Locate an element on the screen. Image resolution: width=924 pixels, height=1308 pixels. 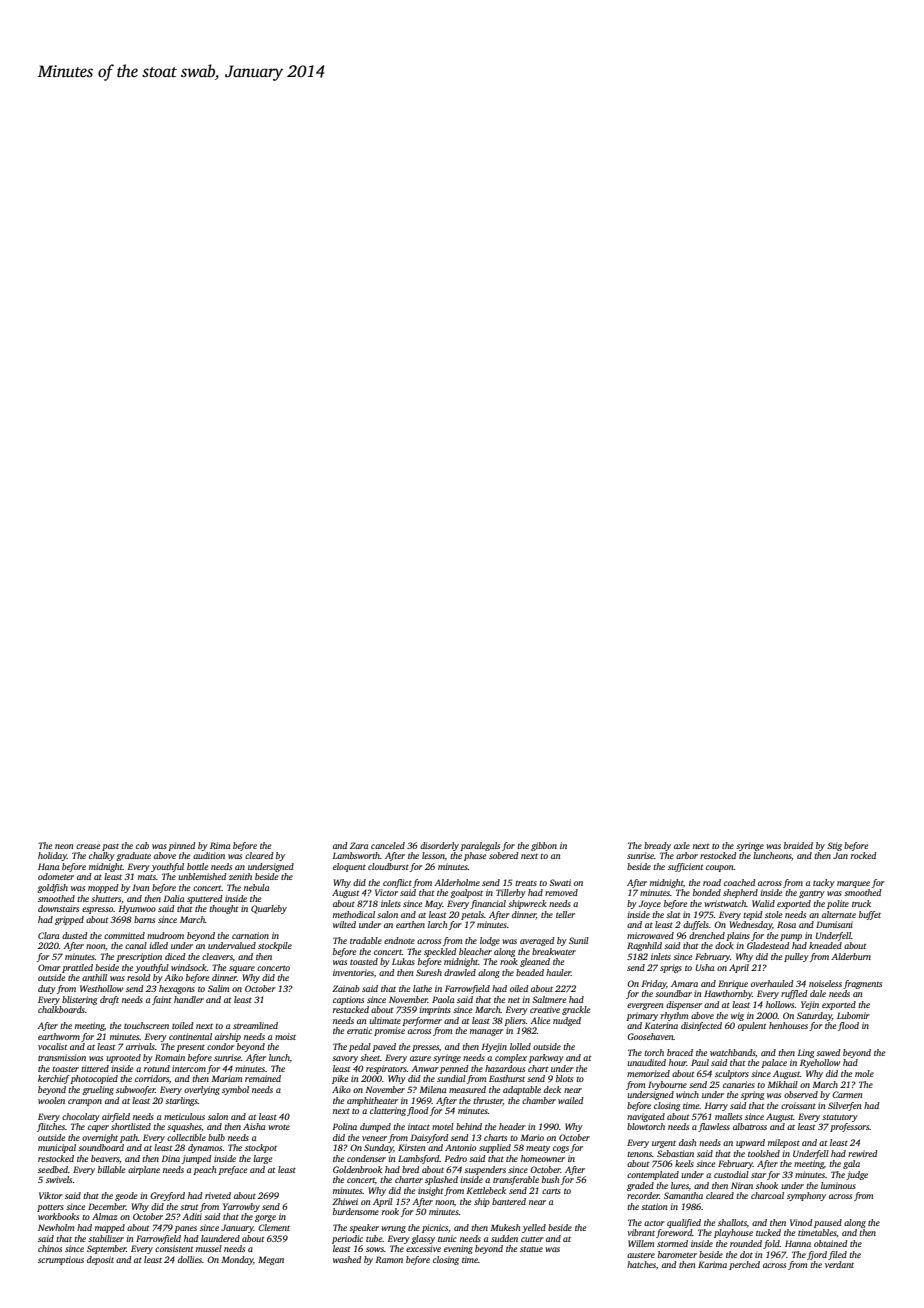
Stig is located at coordinates (834, 846).
